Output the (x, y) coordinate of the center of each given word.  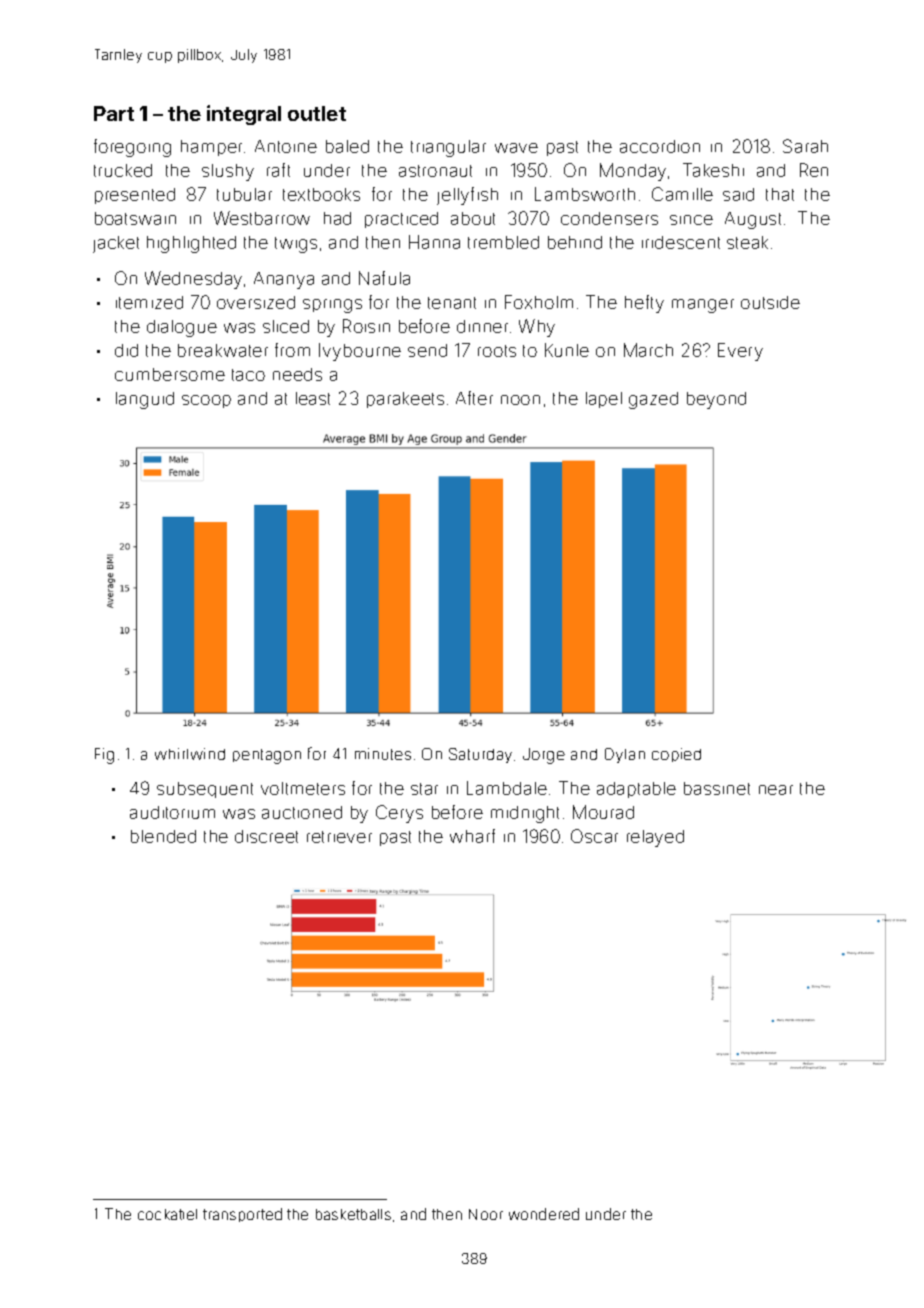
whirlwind (190, 754)
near (776, 790)
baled (347, 146)
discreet (266, 836)
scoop (206, 401)
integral (244, 115)
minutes (383, 754)
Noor (486, 1214)
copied (676, 755)
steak (747, 242)
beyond (716, 400)
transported (242, 1215)
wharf (472, 836)
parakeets (405, 400)
